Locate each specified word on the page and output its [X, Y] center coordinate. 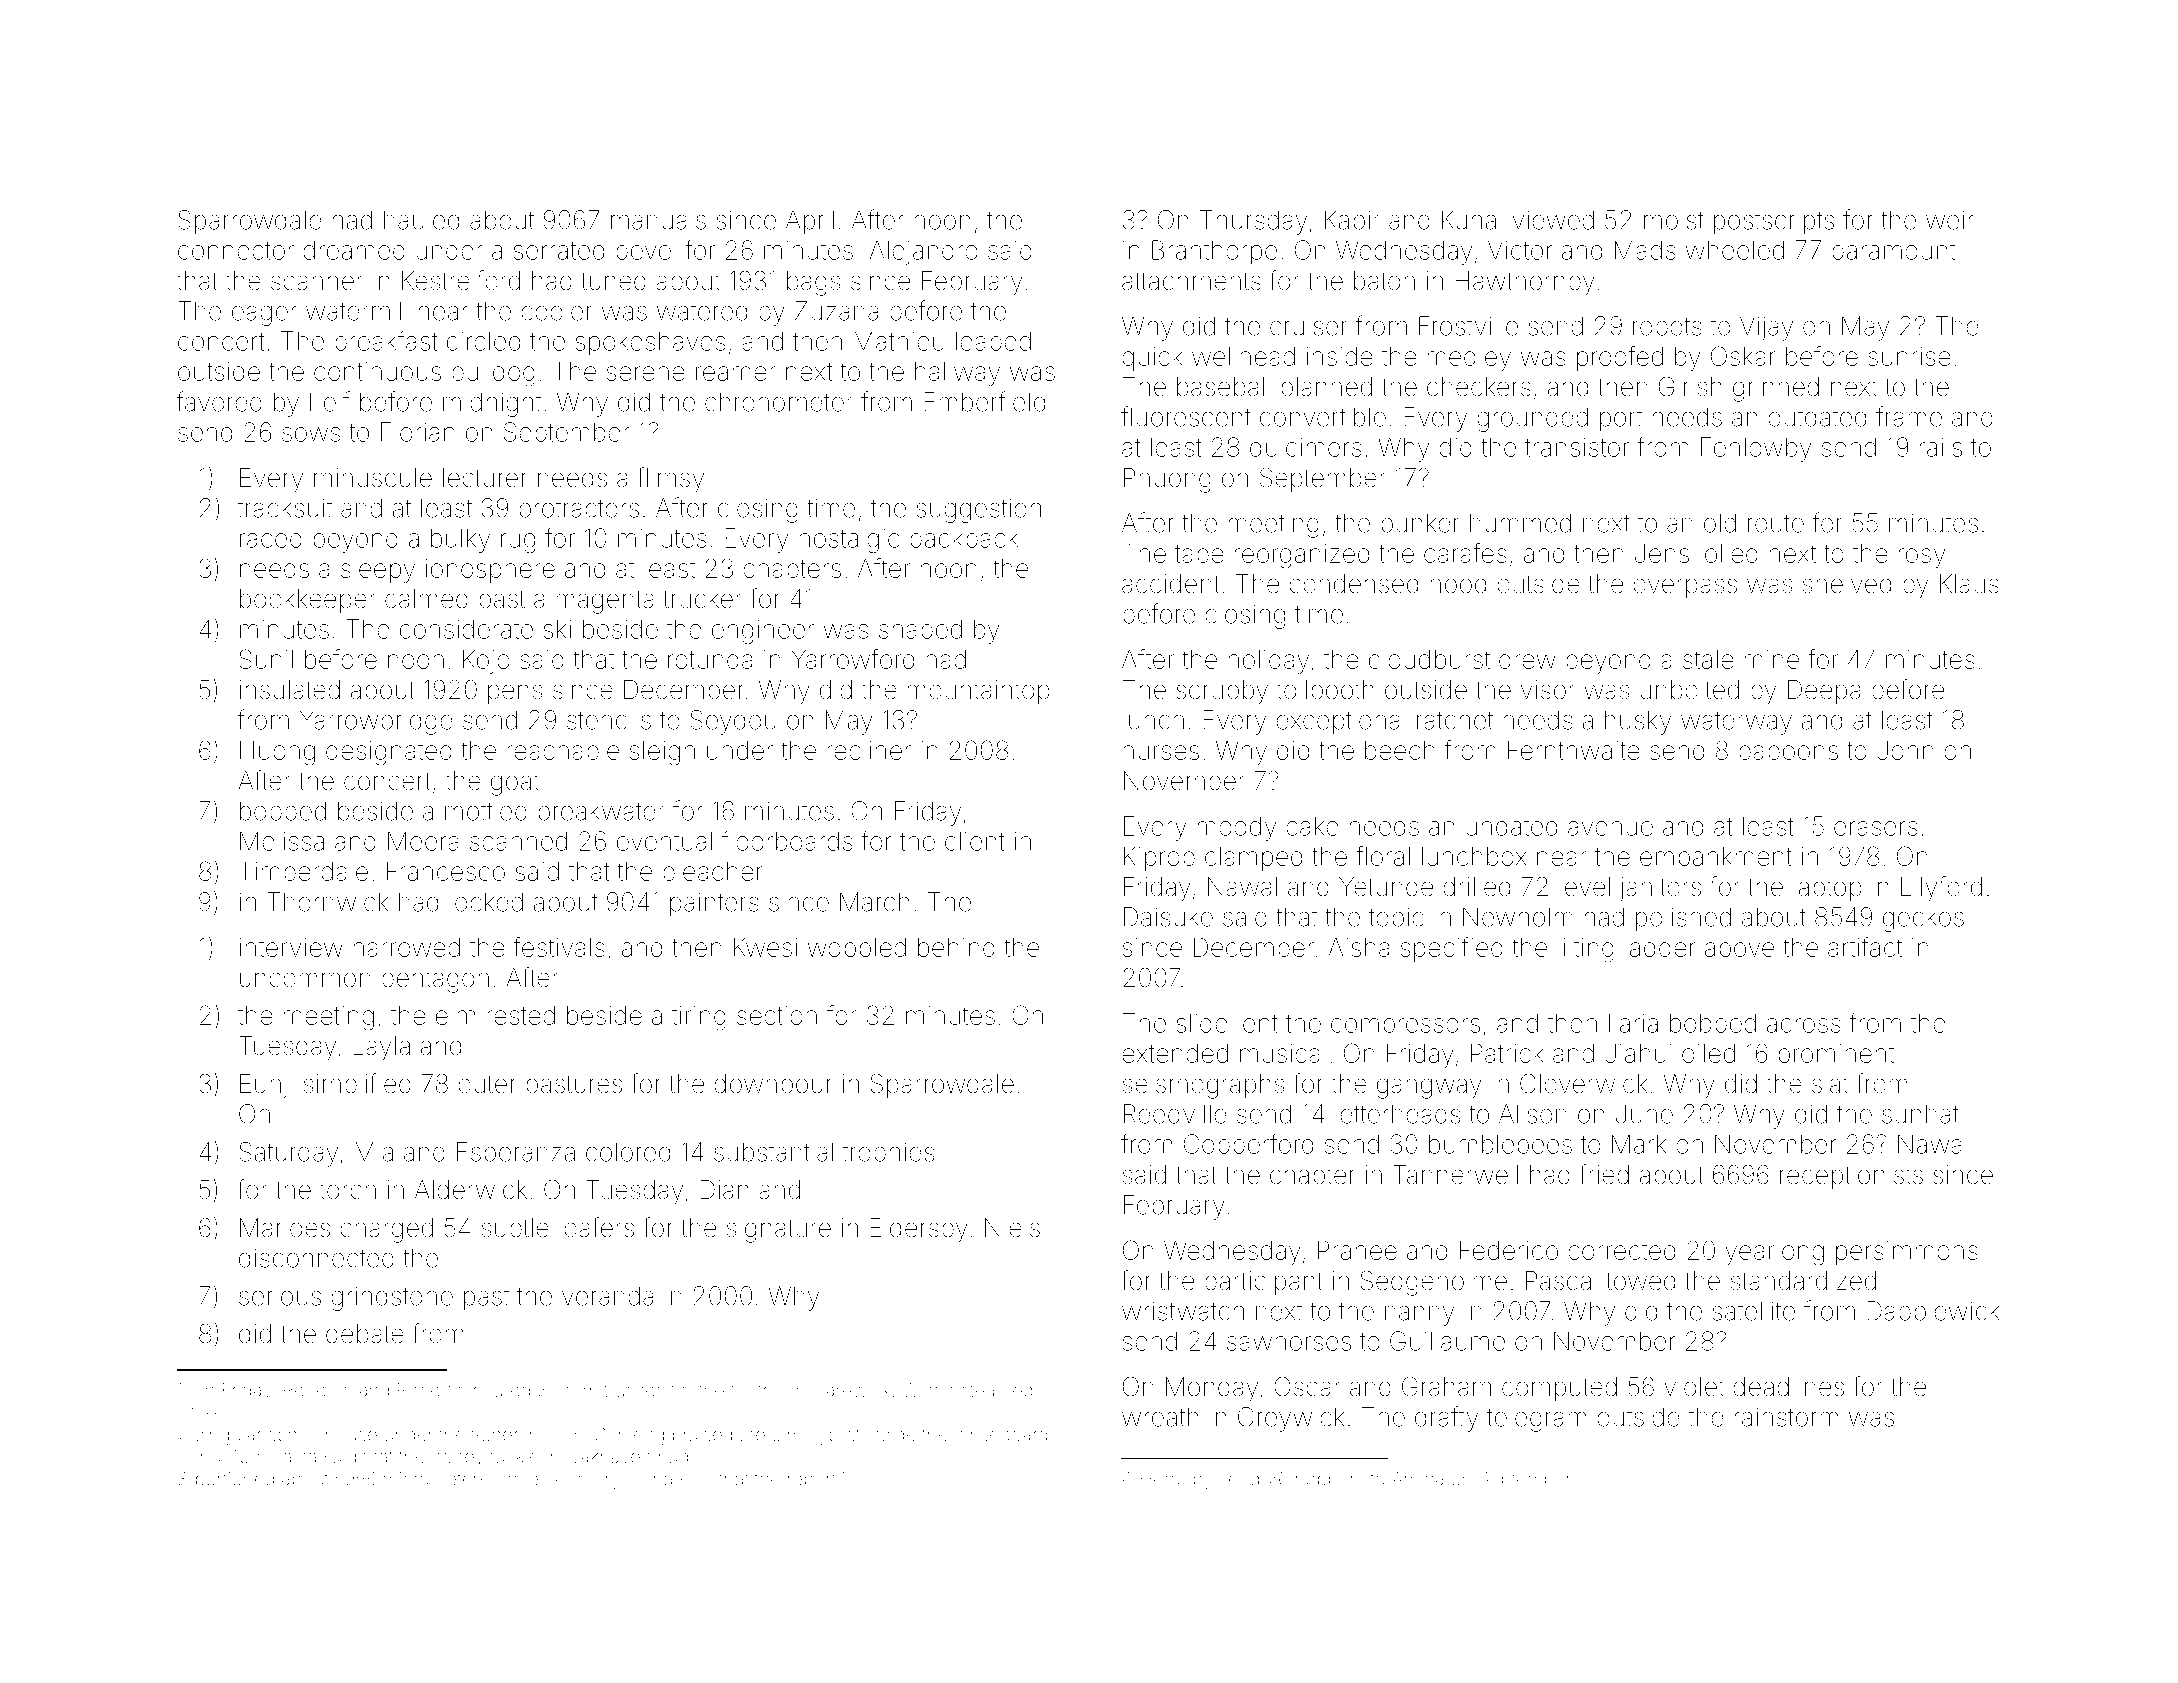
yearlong [1774, 1253]
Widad [928, 1390]
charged [386, 1230]
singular [228, 1436]
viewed [1553, 220]
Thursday [1253, 222]
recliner [869, 750]
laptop [1828, 889]
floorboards [787, 840]
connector [236, 251]
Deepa [1824, 692]
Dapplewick [1933, 1313]
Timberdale [303, 871]
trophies [888, 1154]
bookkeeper [308, 601]
